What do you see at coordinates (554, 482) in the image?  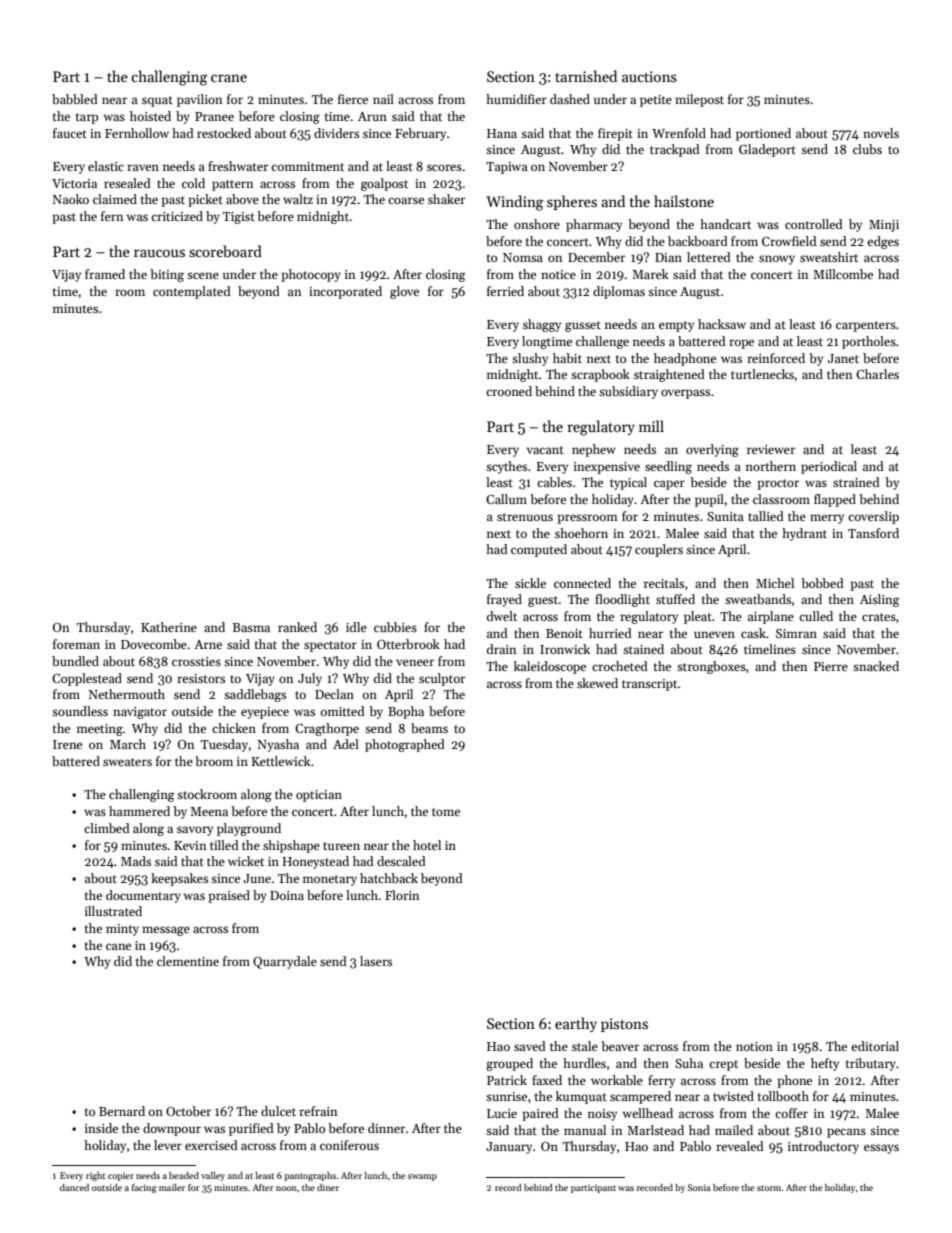 I see `cables` at bounding box center [554, 482].
